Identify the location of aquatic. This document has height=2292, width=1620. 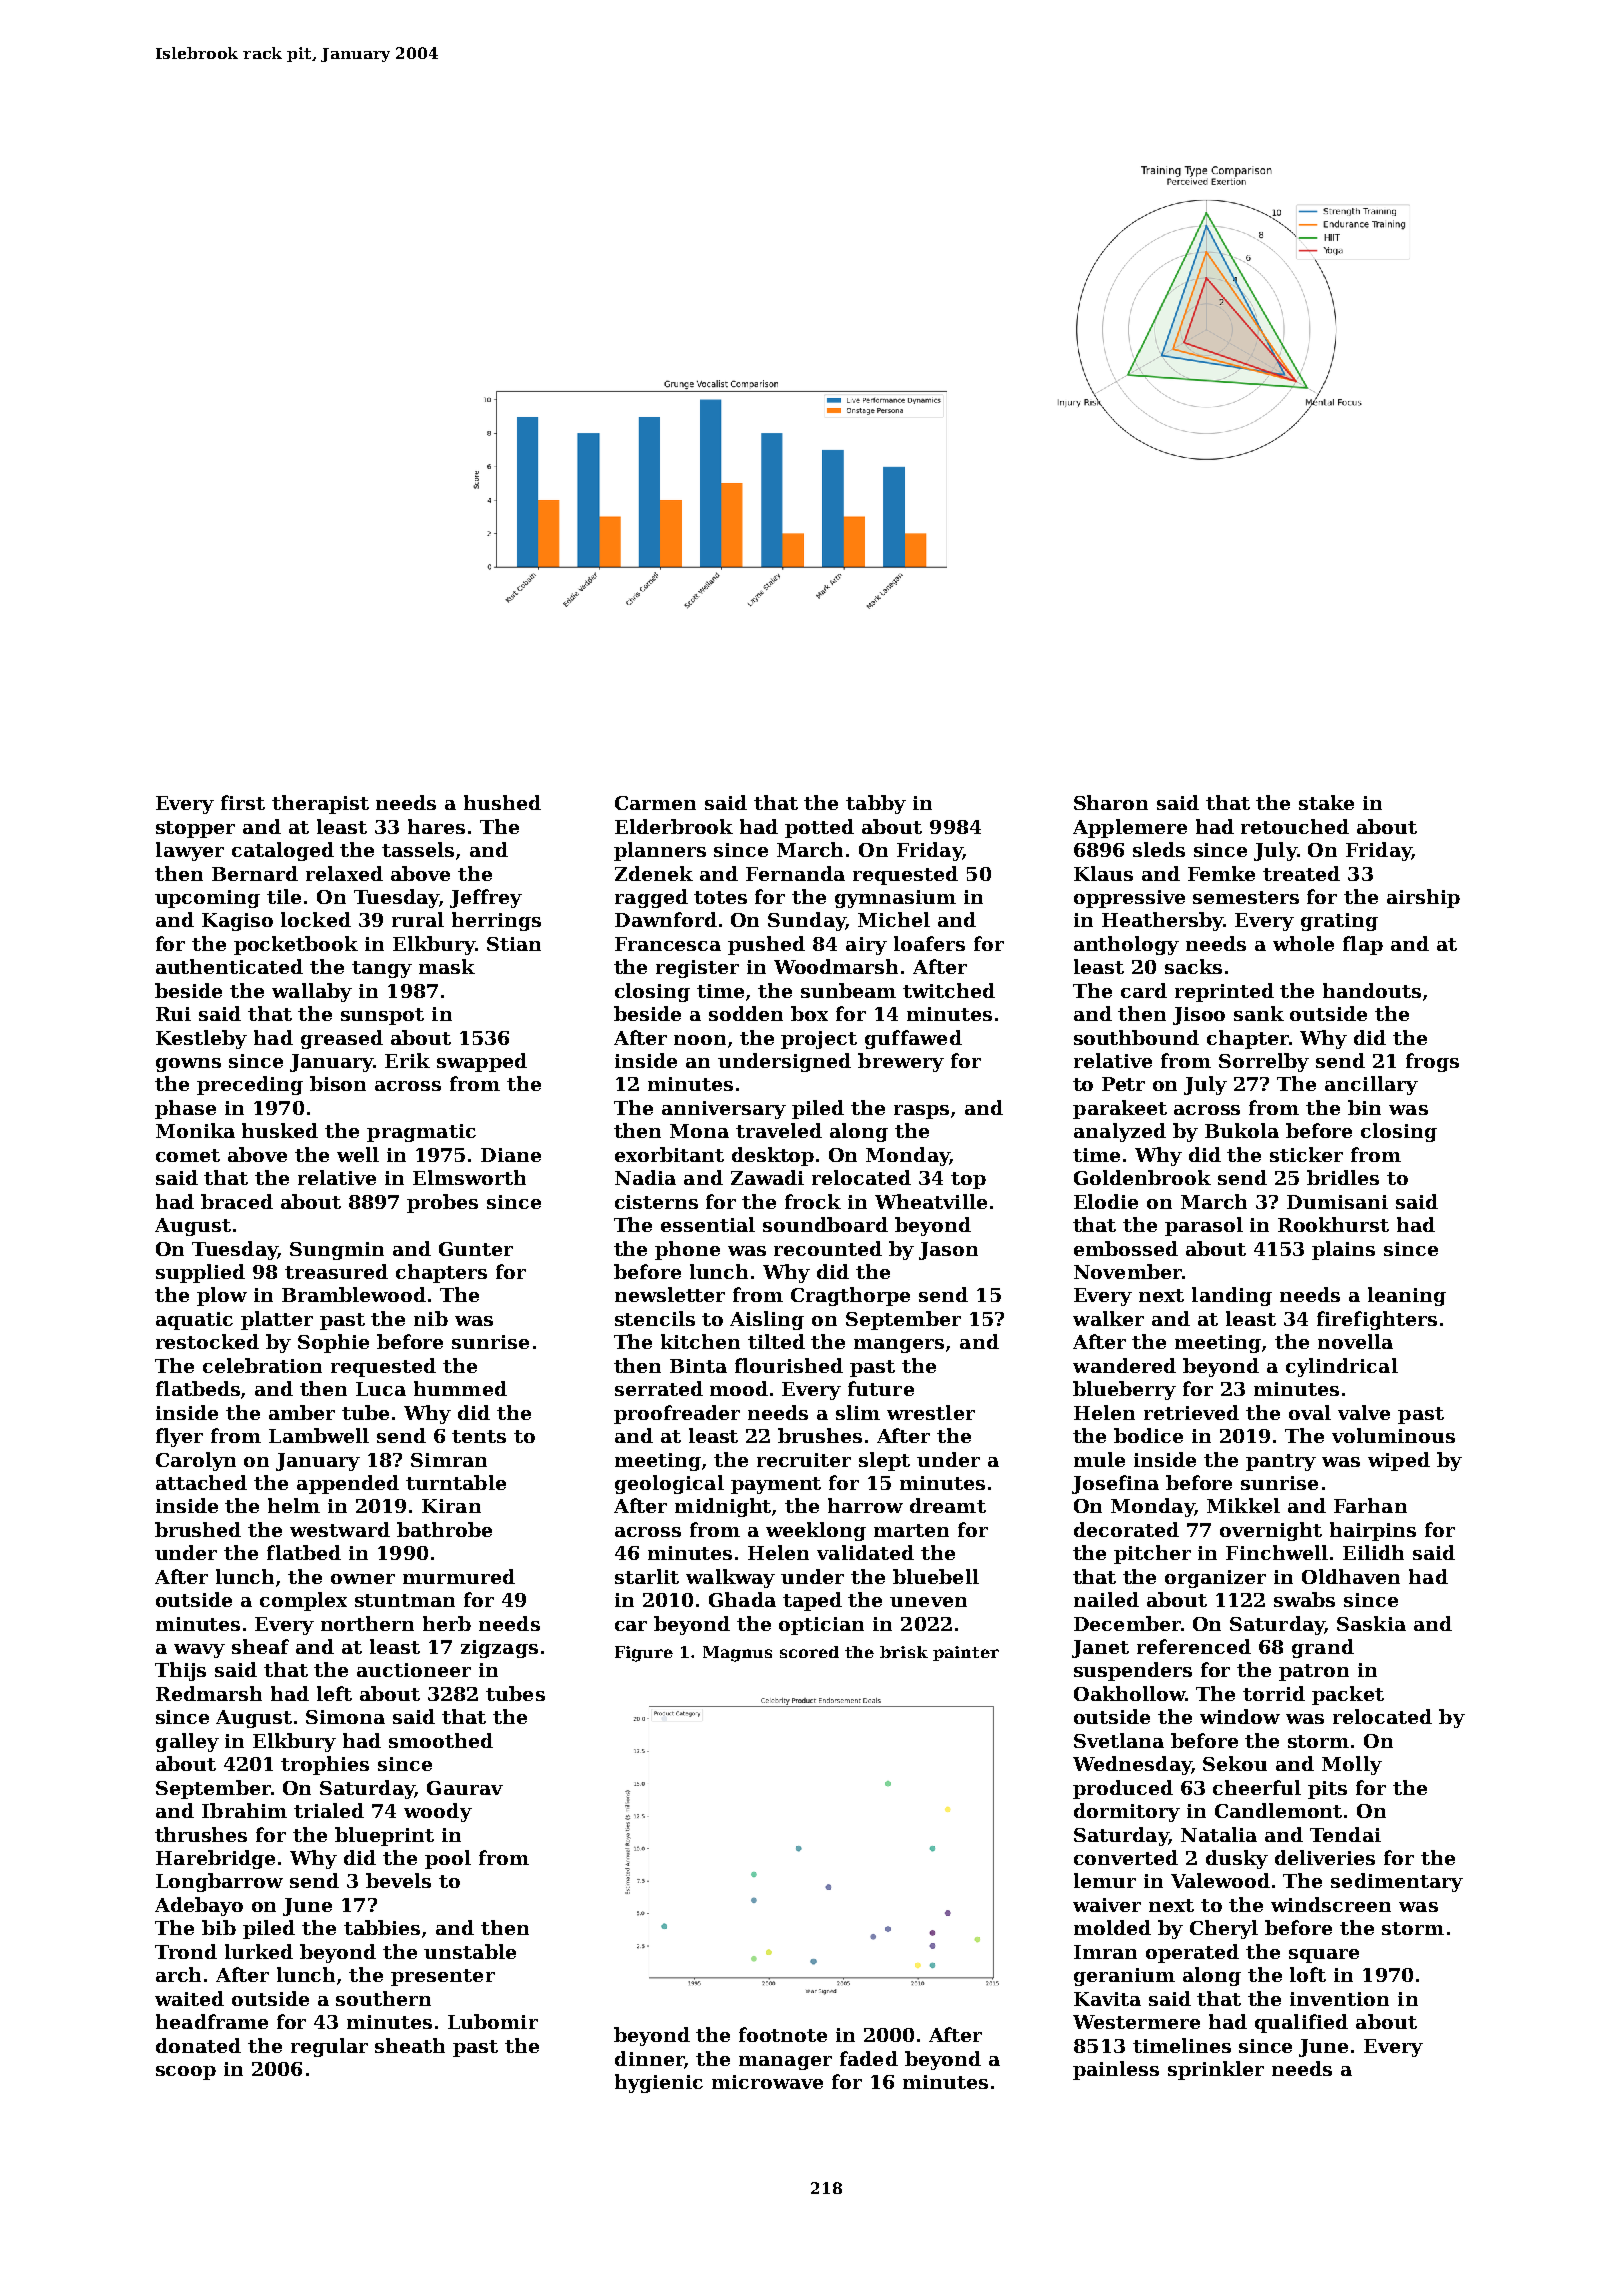
(194, 1321).
